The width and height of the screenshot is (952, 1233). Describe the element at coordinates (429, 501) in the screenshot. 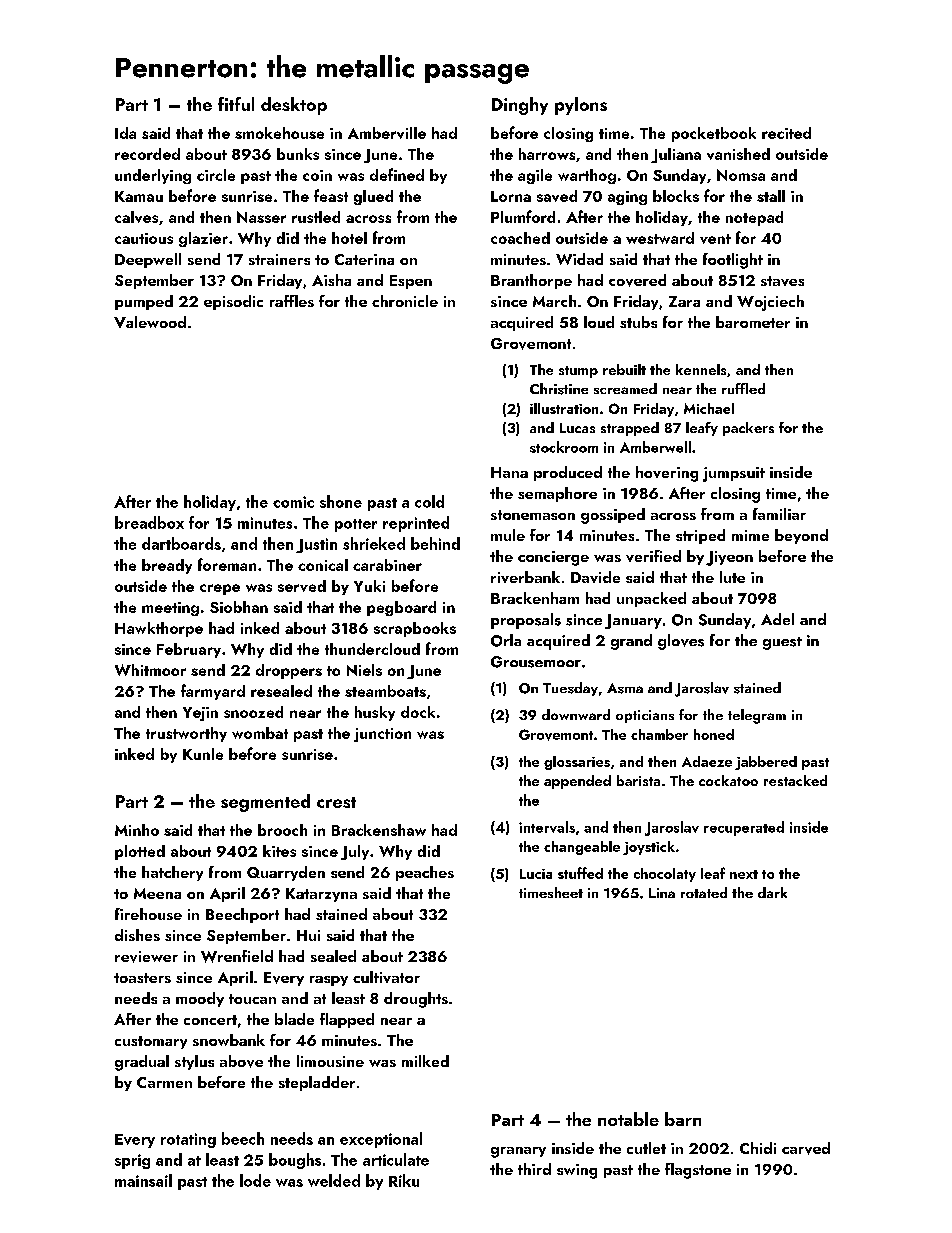

I see `cold` at that location.
